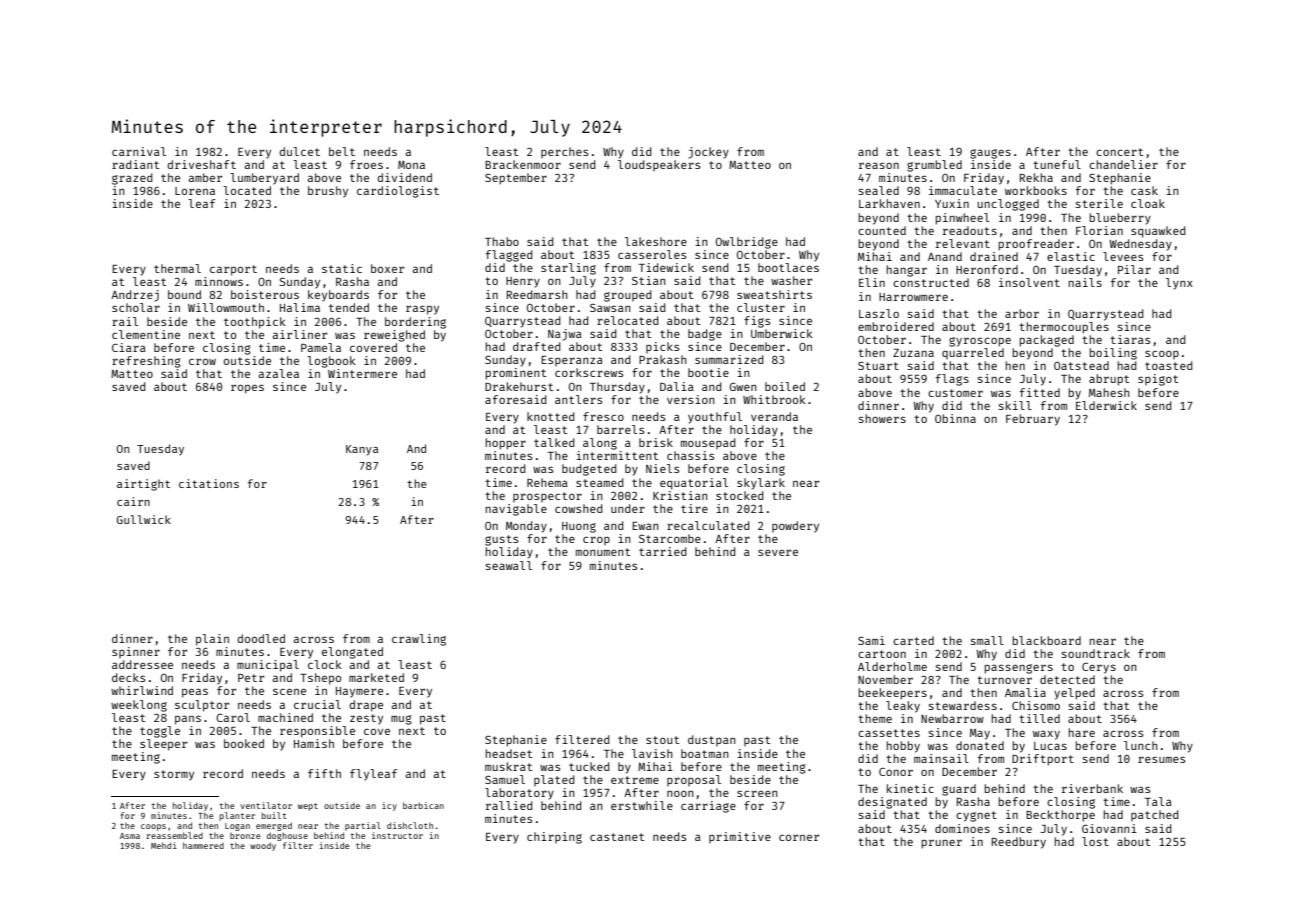 The width and height of the page is (1308, 924). I want to click on ropes, so click(247, 389).
